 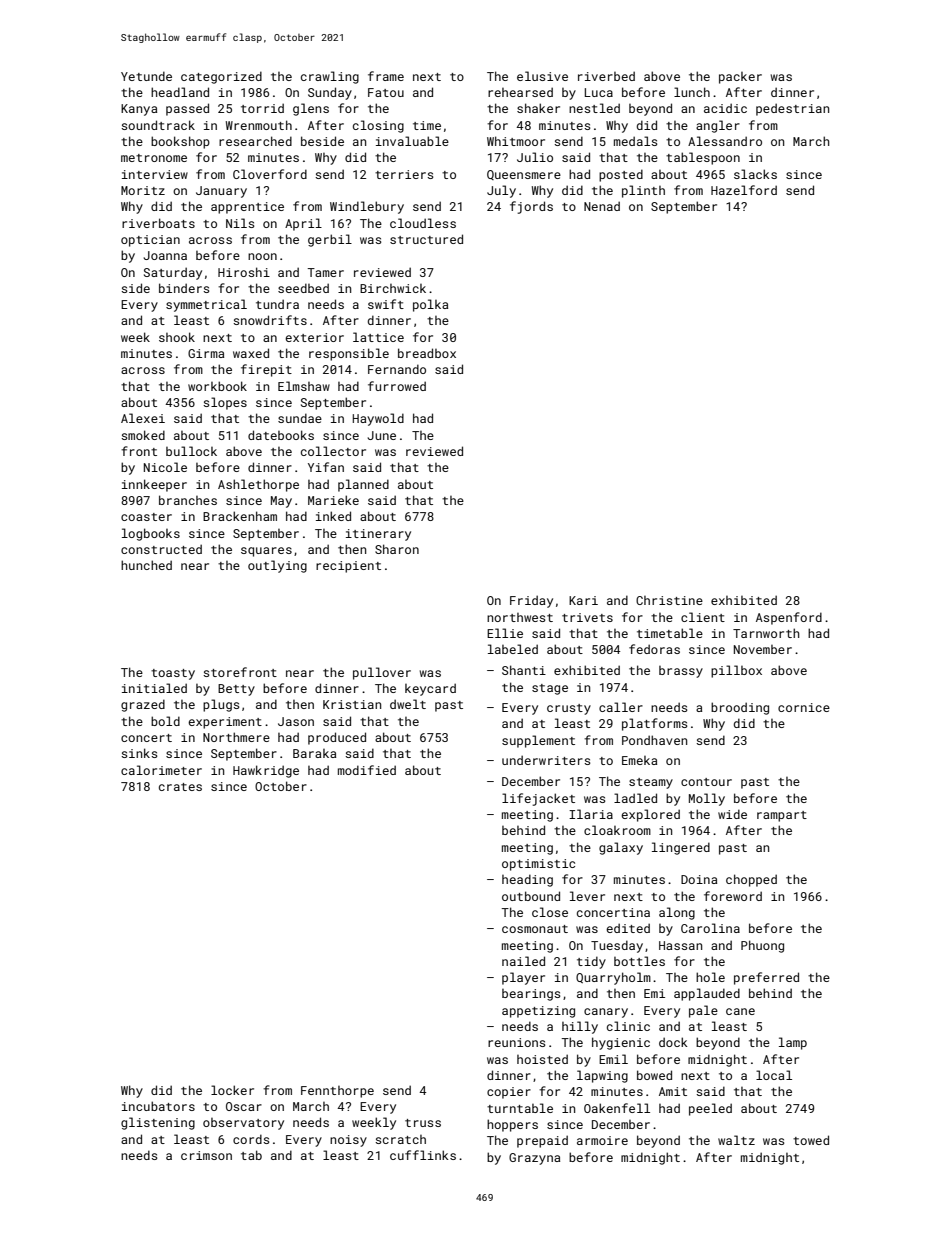 What do you see at coordinates (531, 207) in the screenshot?
I see `fjords` at bounding box center [531, 207].
